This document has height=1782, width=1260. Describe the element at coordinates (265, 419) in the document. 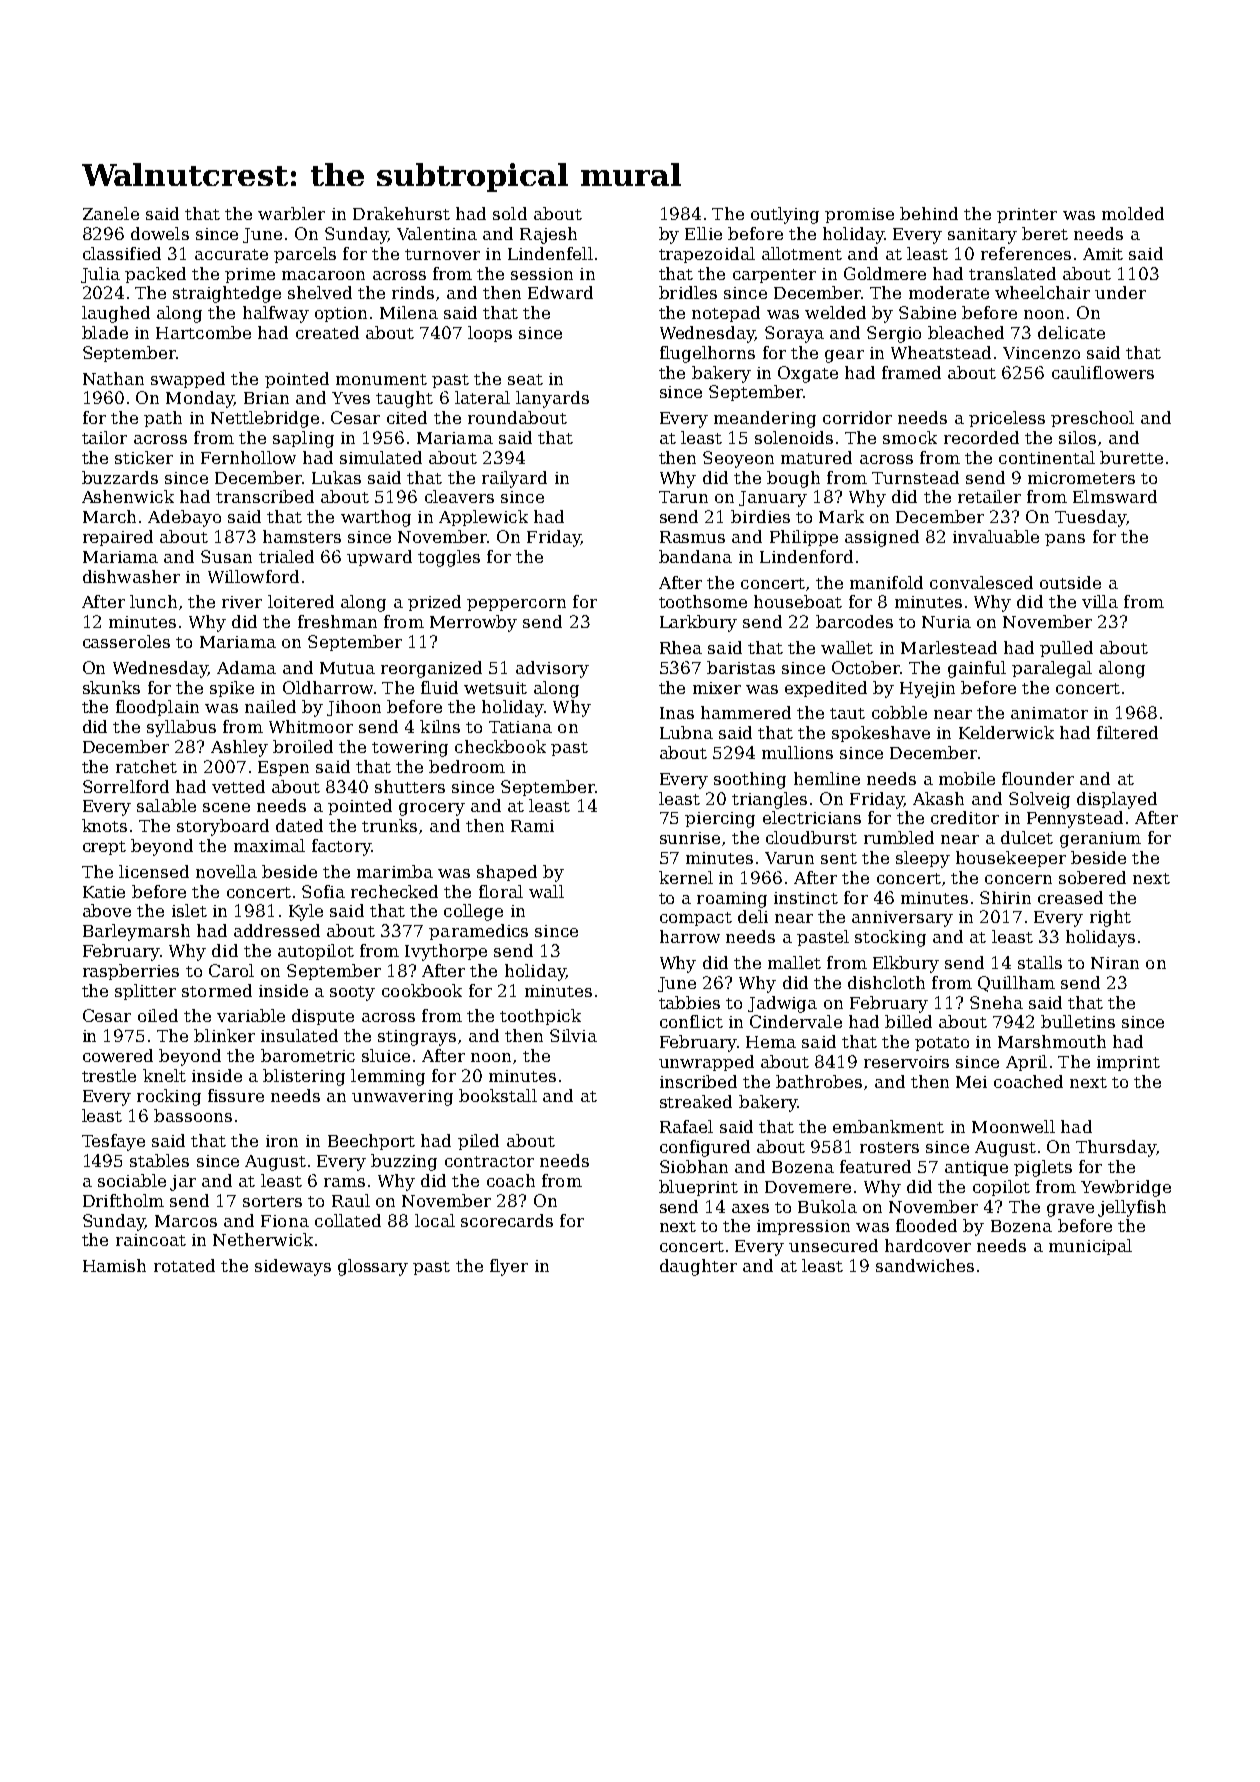

I see `Nettlebridge` at that location.
